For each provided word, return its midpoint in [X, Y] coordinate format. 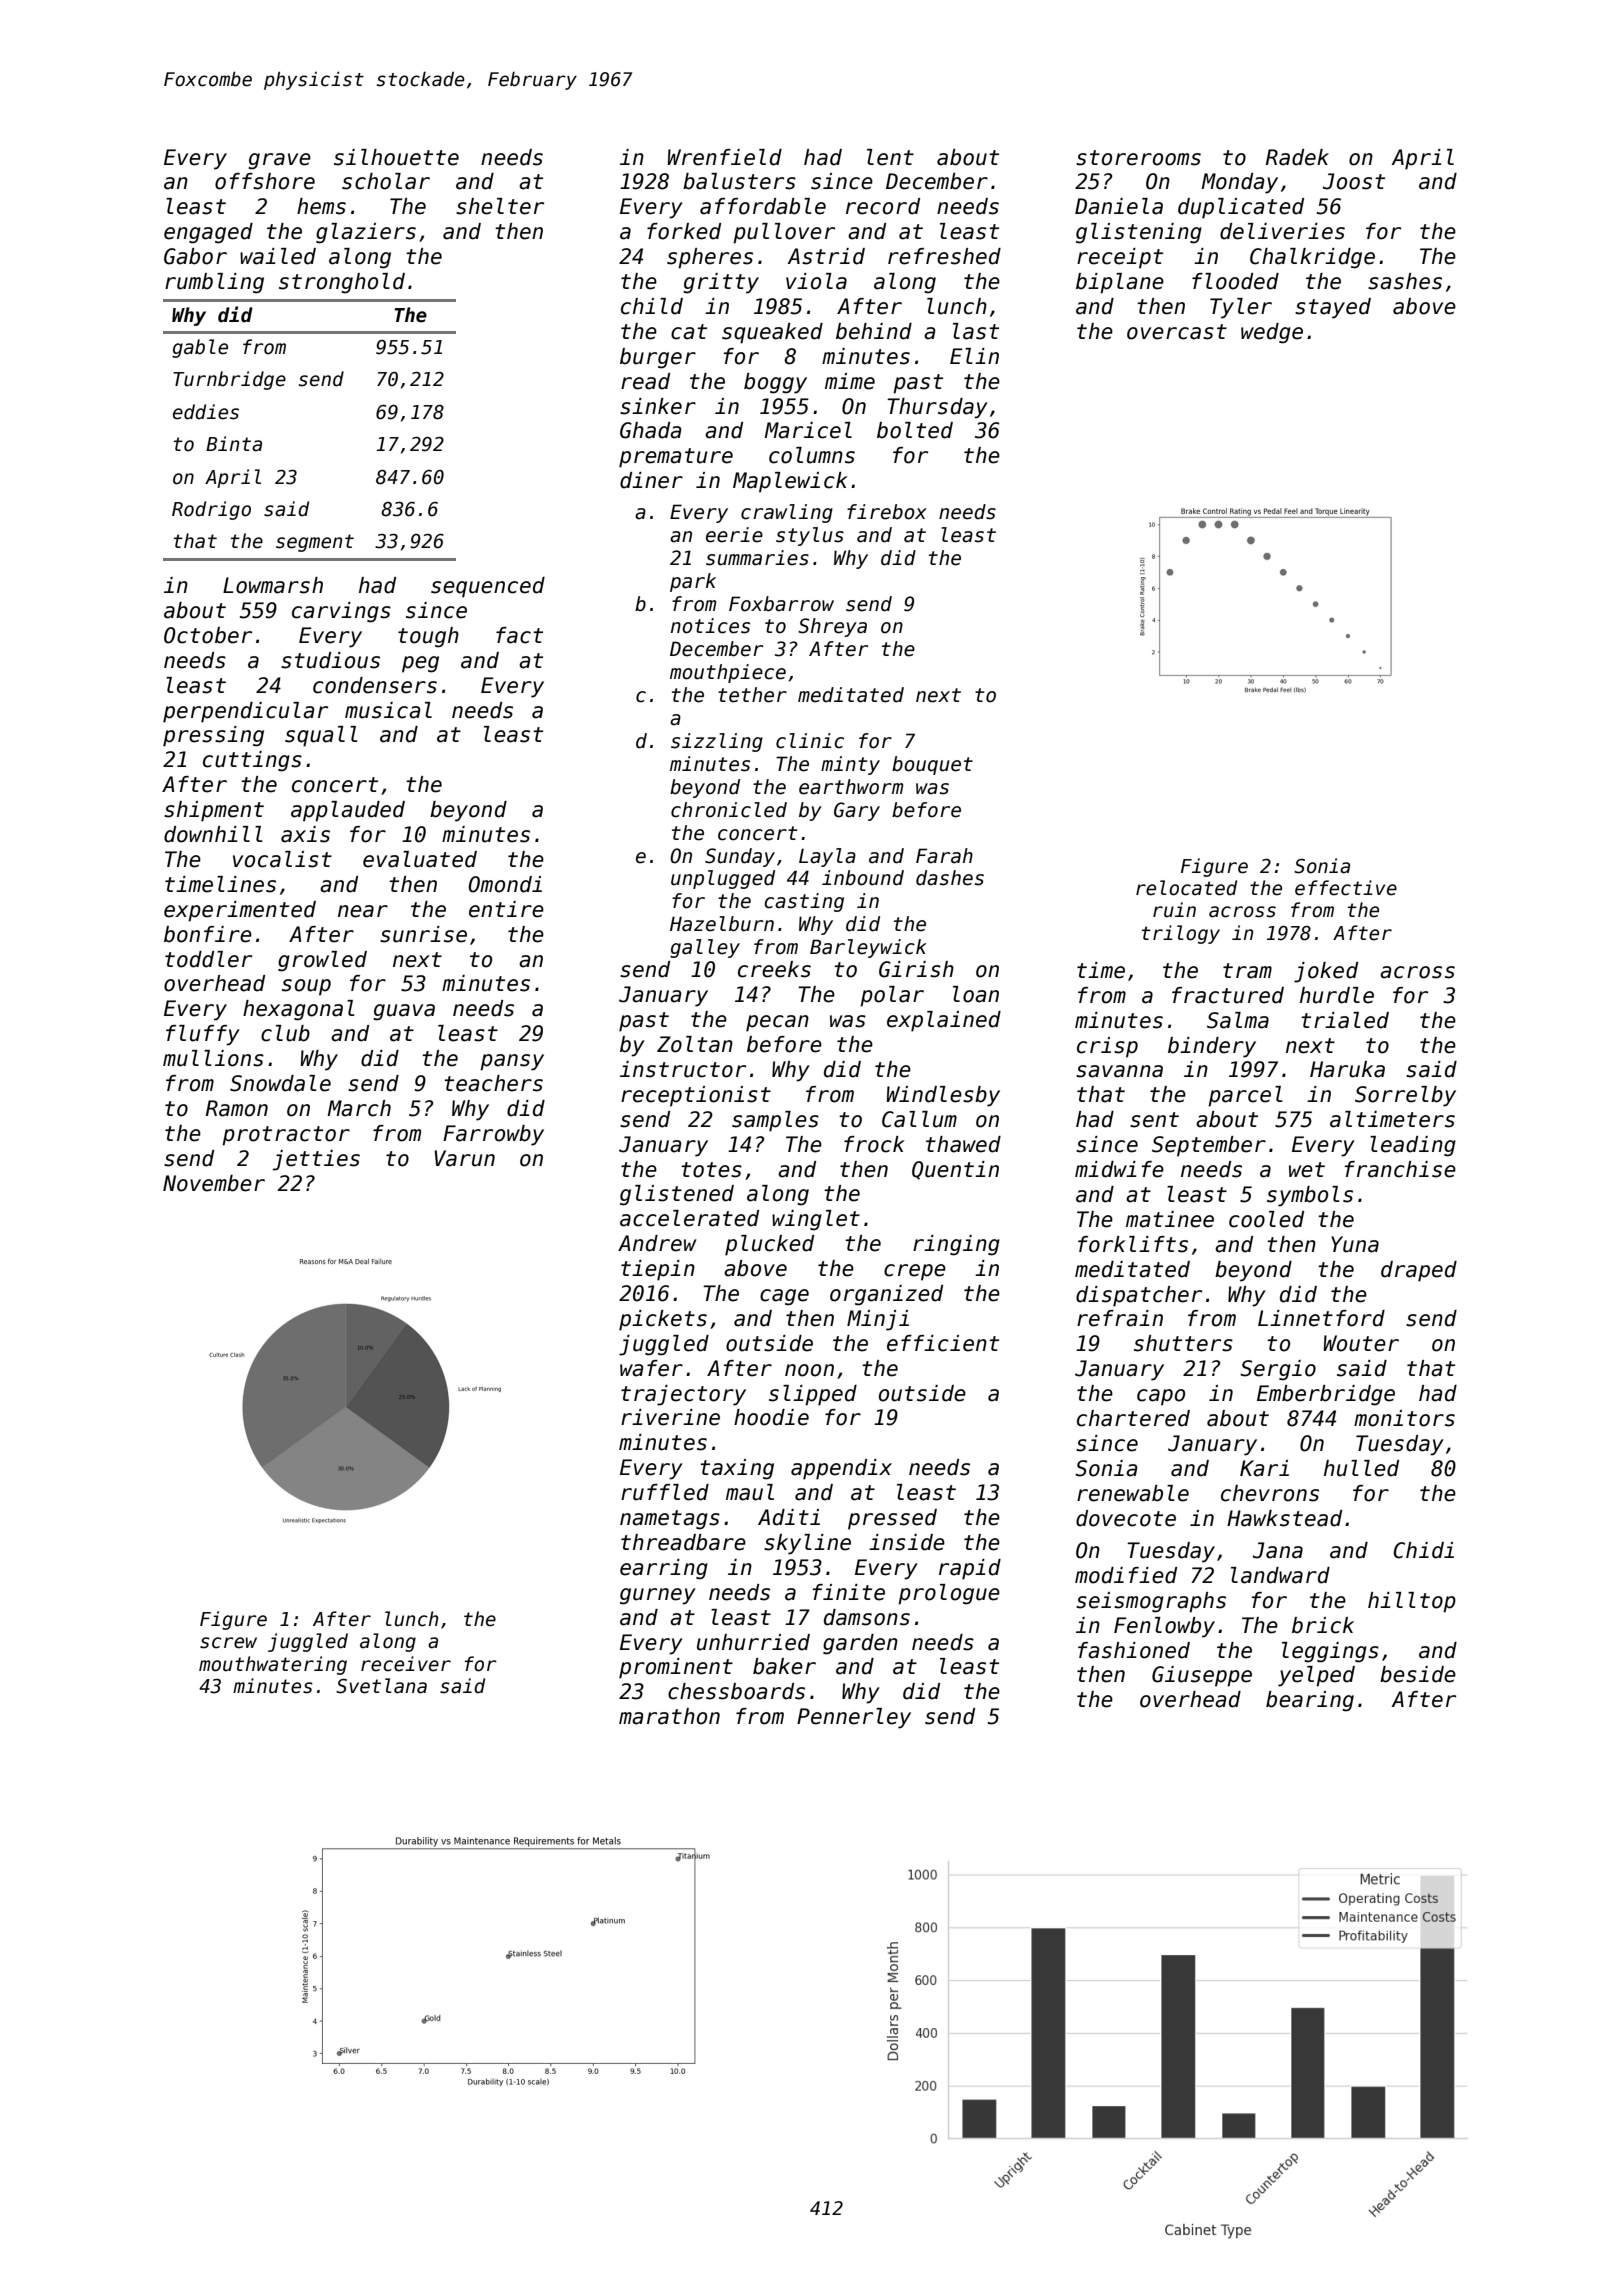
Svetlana [381, 1686]
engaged [208, 233]
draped [1419, 1271]
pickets [663, 1320]
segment [315, 543]
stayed [1333, 308]
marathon [669, 1716]
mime [850, 381]
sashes [1405, 281]
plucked [769, 1245]
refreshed [944, 256]
